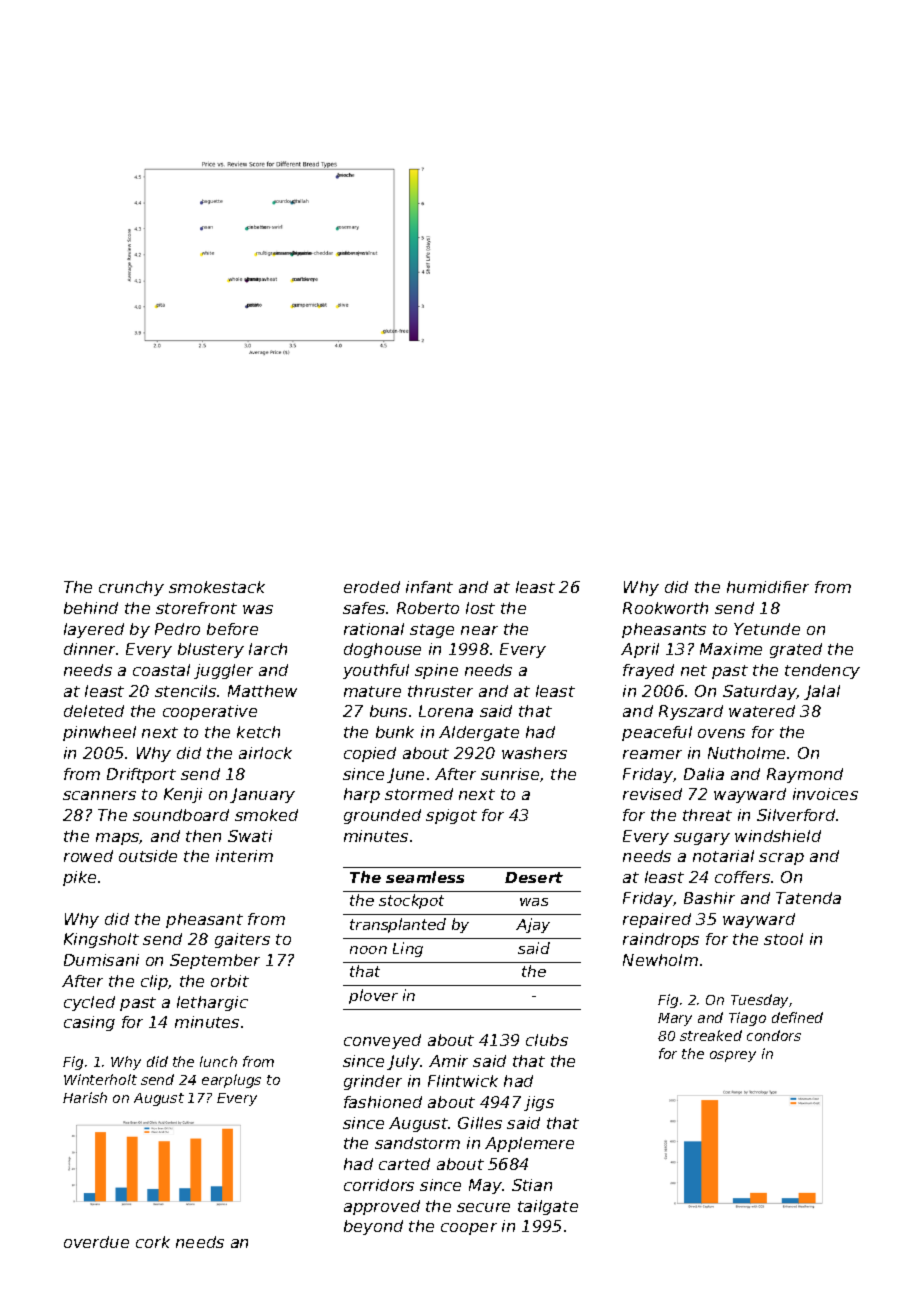  Describe the element at coordinates (733, 1056) in the image. I see `osprey` at that location.
